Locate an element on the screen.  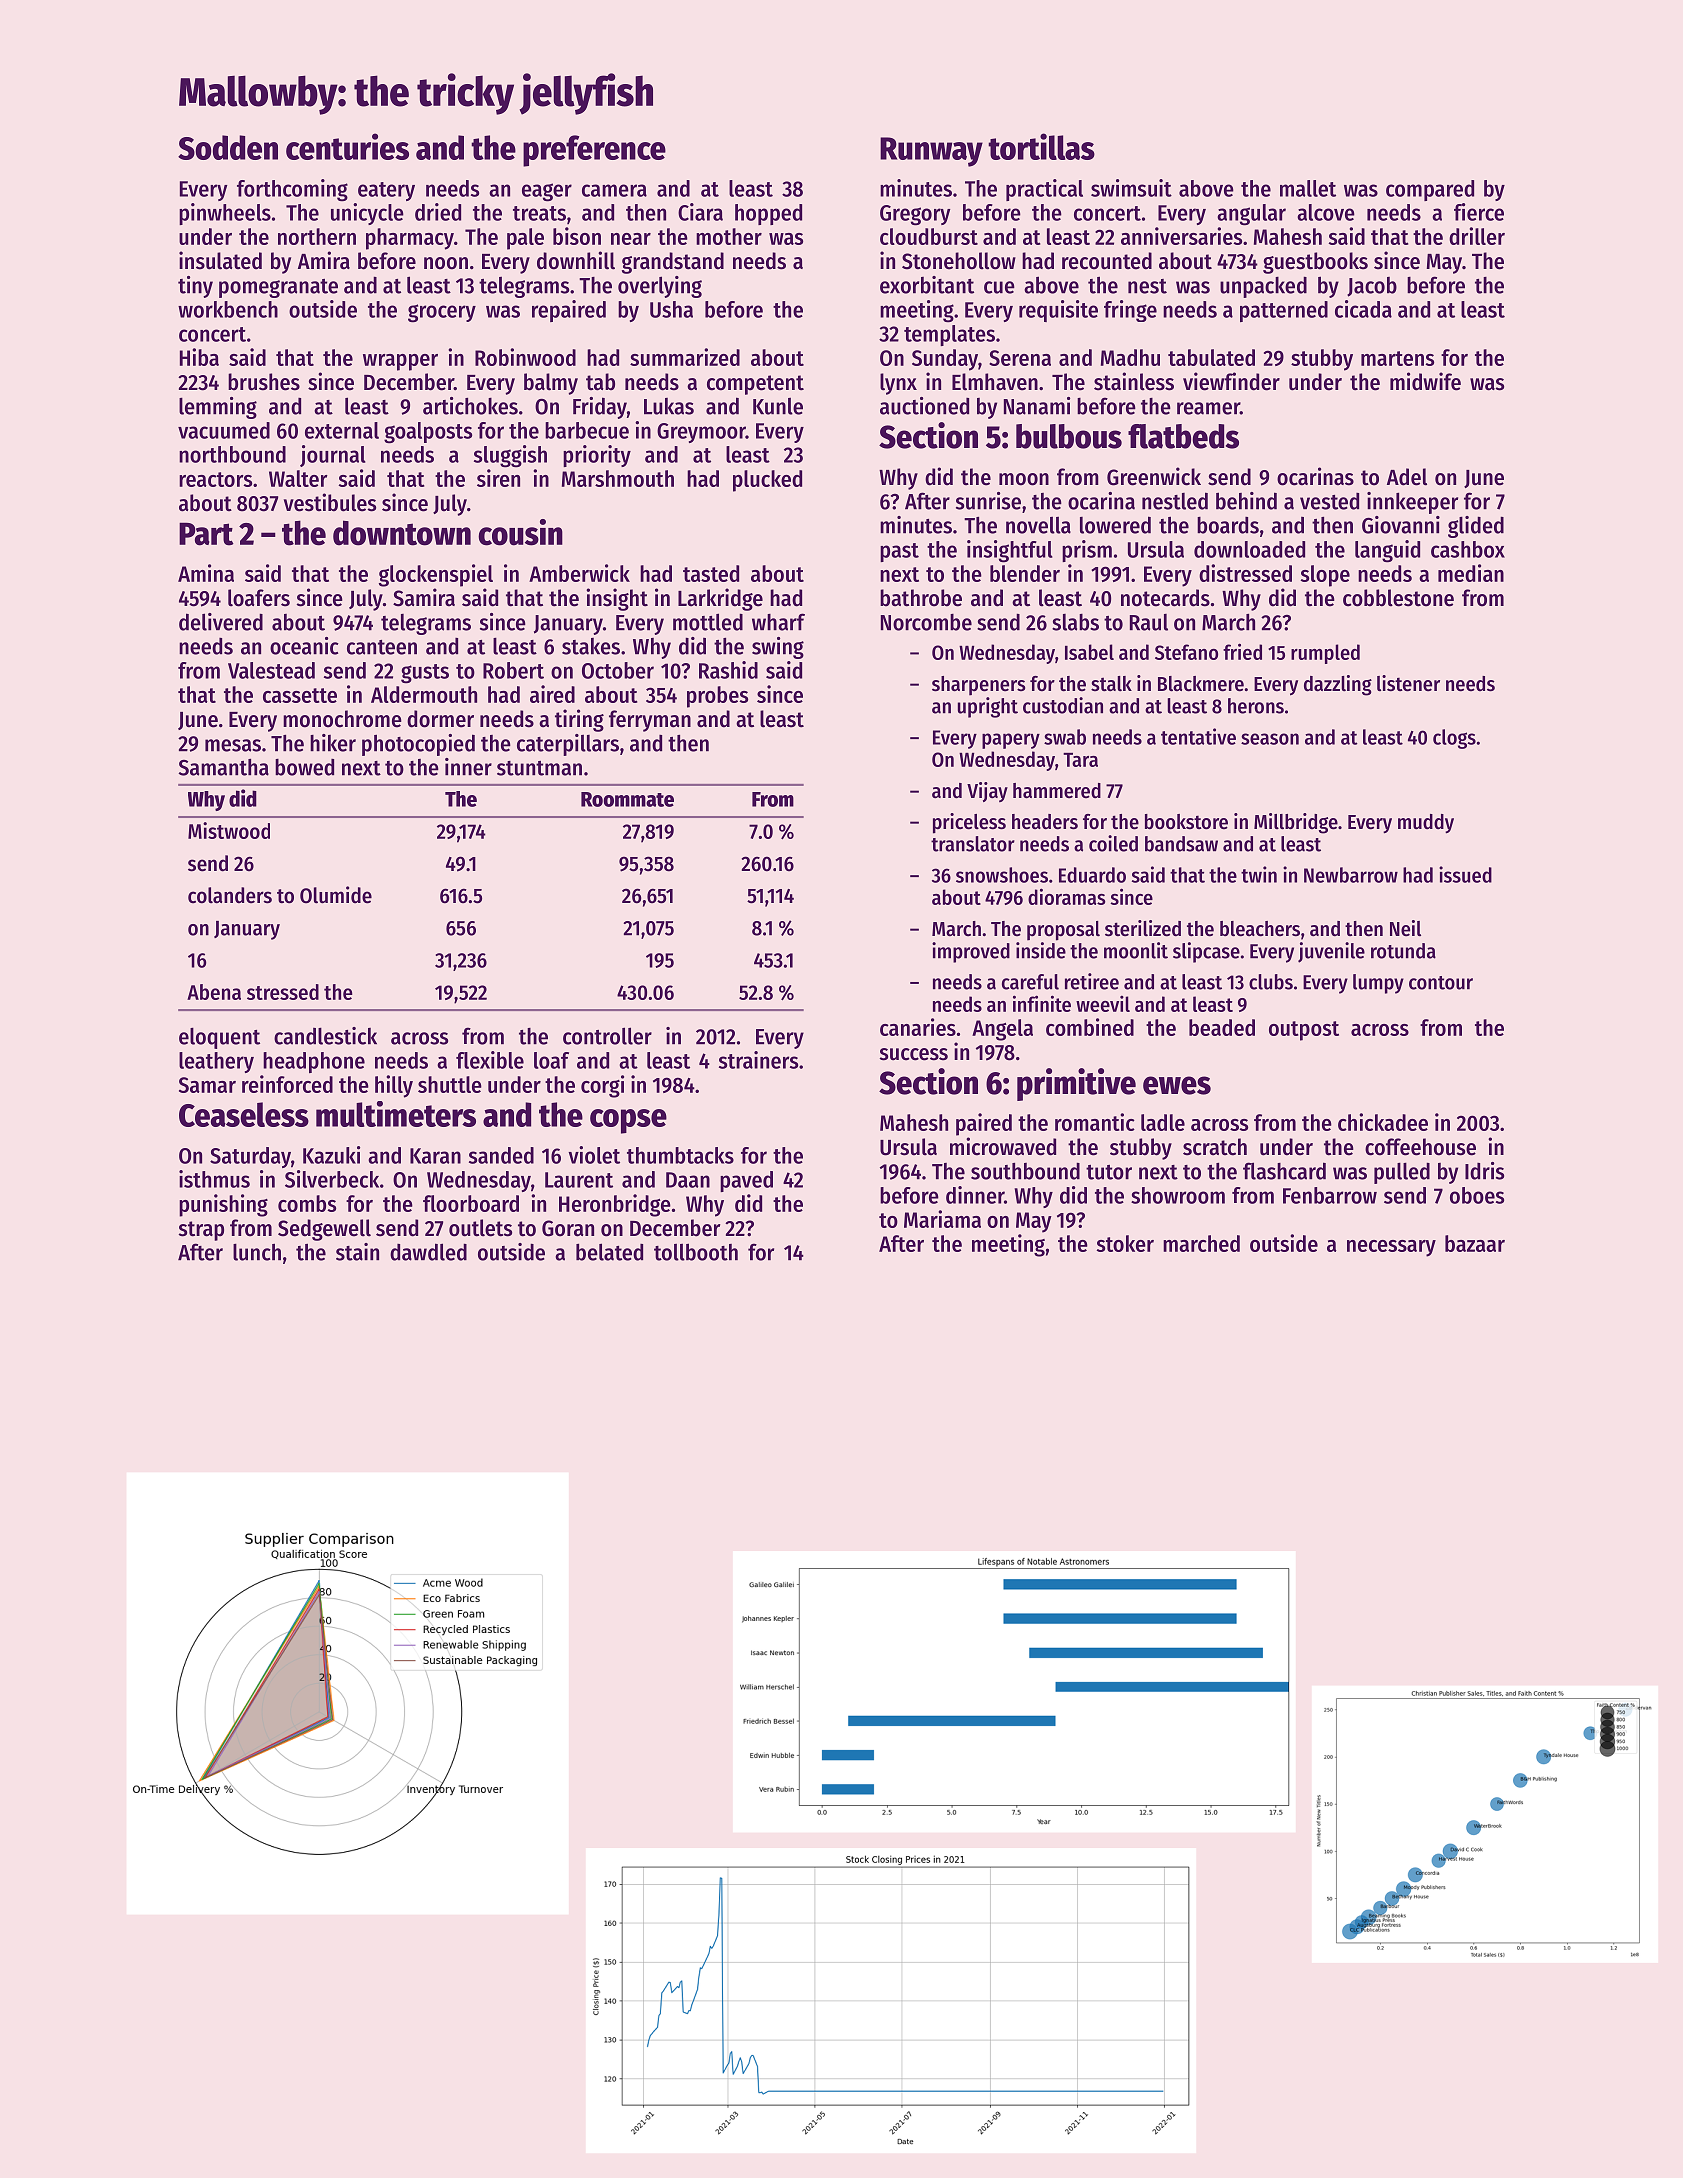
Olumide is located at coordinates (336, 895).
